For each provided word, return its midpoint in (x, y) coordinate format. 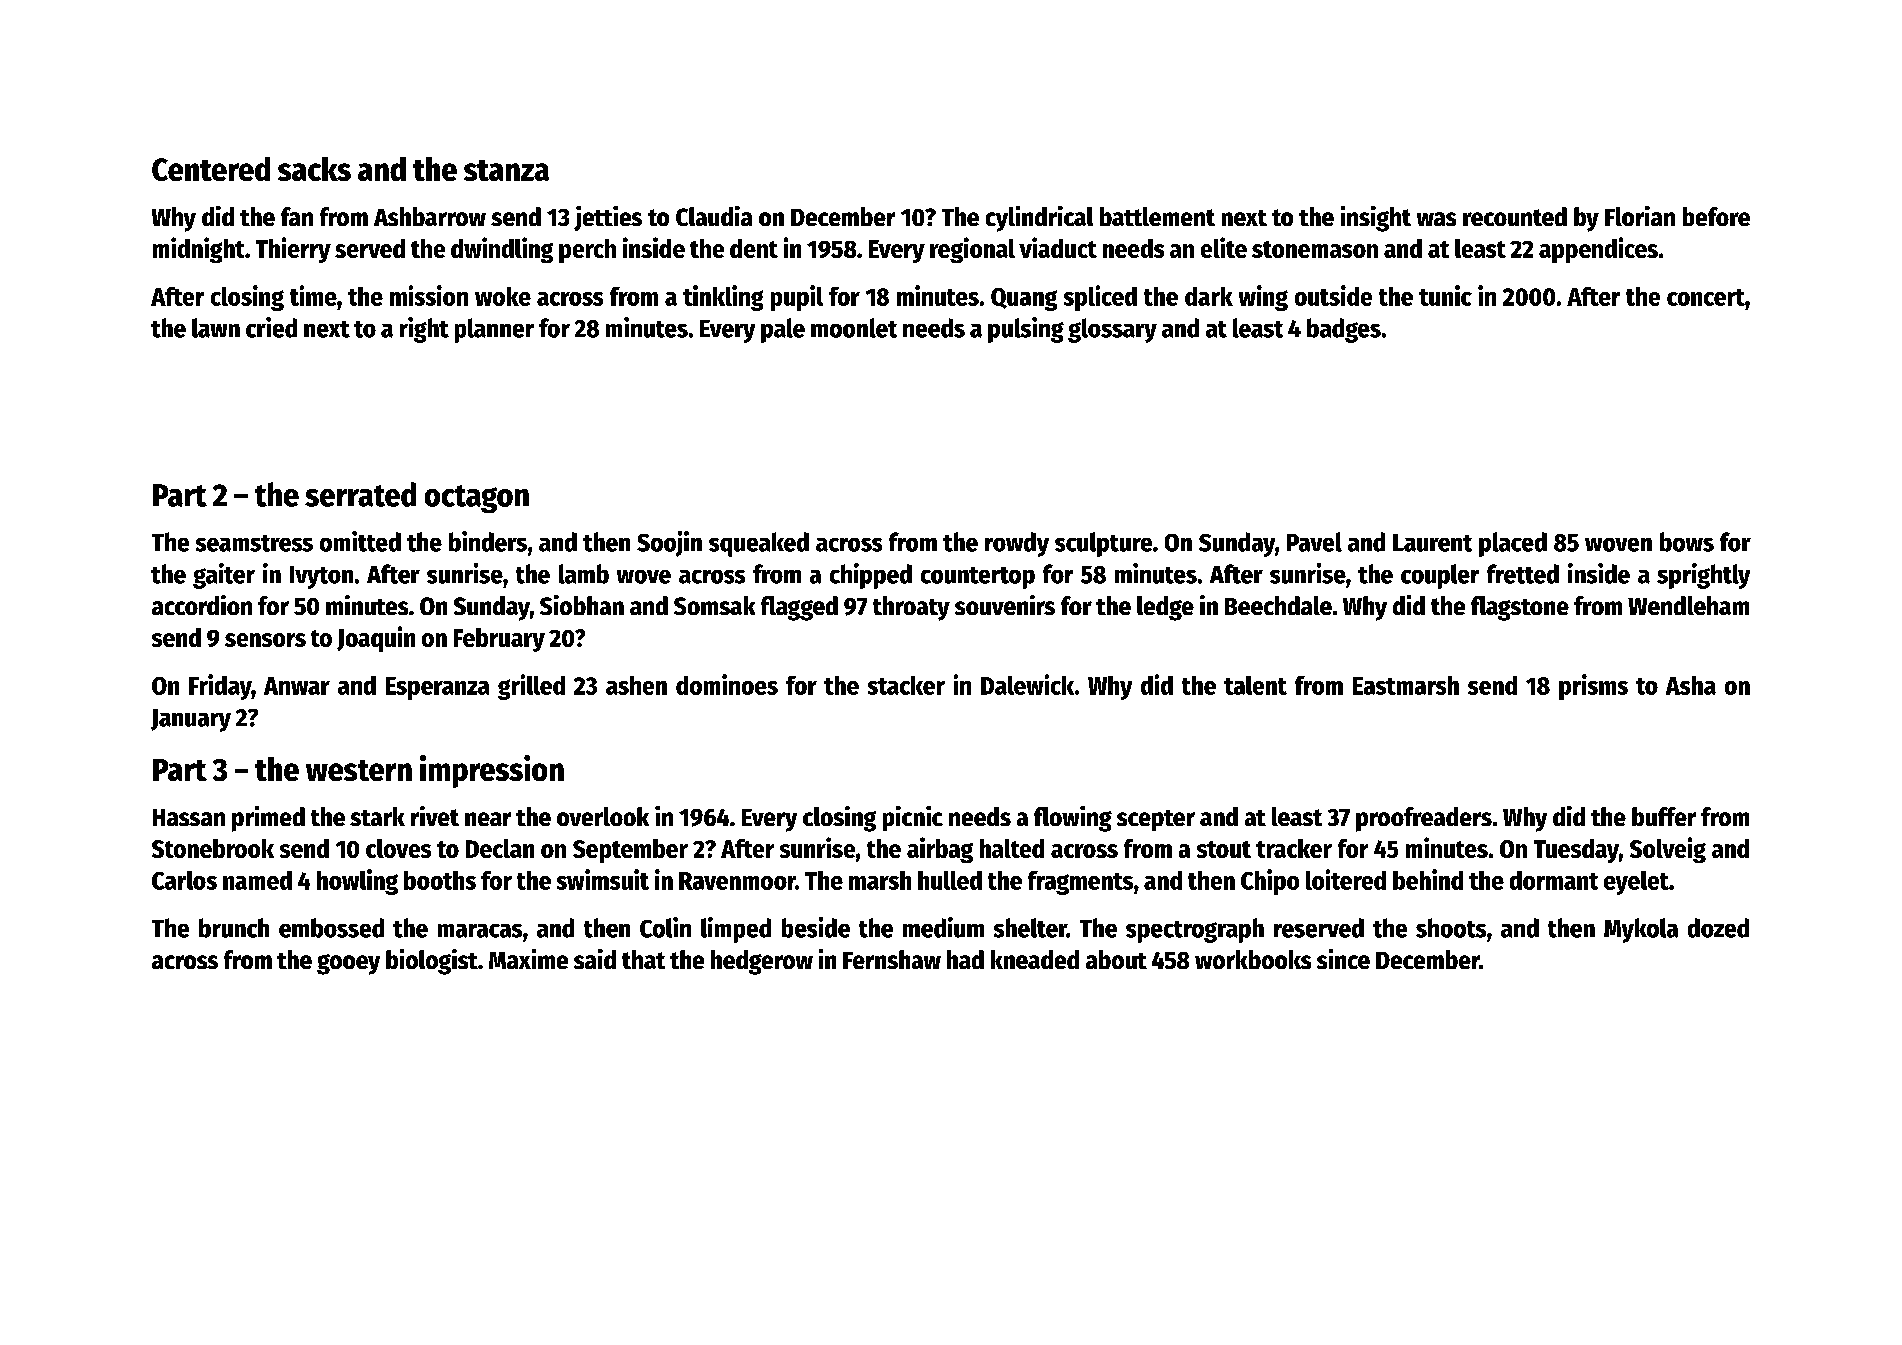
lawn (216, 328)
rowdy (1017, 544)
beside (816, 927)
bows (1687, 542)
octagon (477, 499)
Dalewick (1027, 684)
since (1343, 959)
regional (972, 250)
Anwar (297, 686)
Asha (1691, 685)
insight (1376, 219)
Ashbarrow (430, 216)
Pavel (1314, 542)
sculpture (1103, 544)
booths (440, 880)
